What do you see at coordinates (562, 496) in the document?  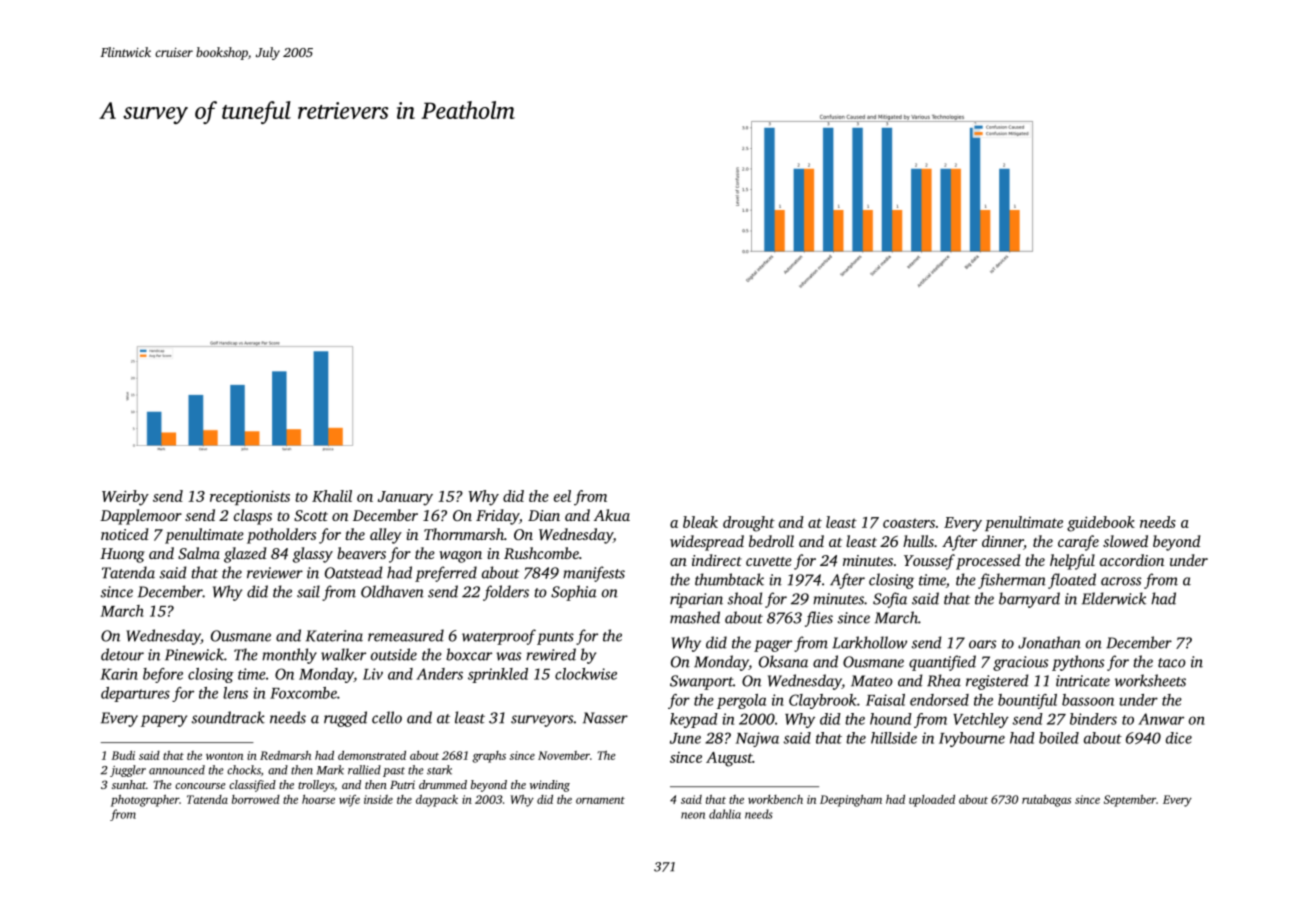 I see `eel` at bounding box center [562, 496].
